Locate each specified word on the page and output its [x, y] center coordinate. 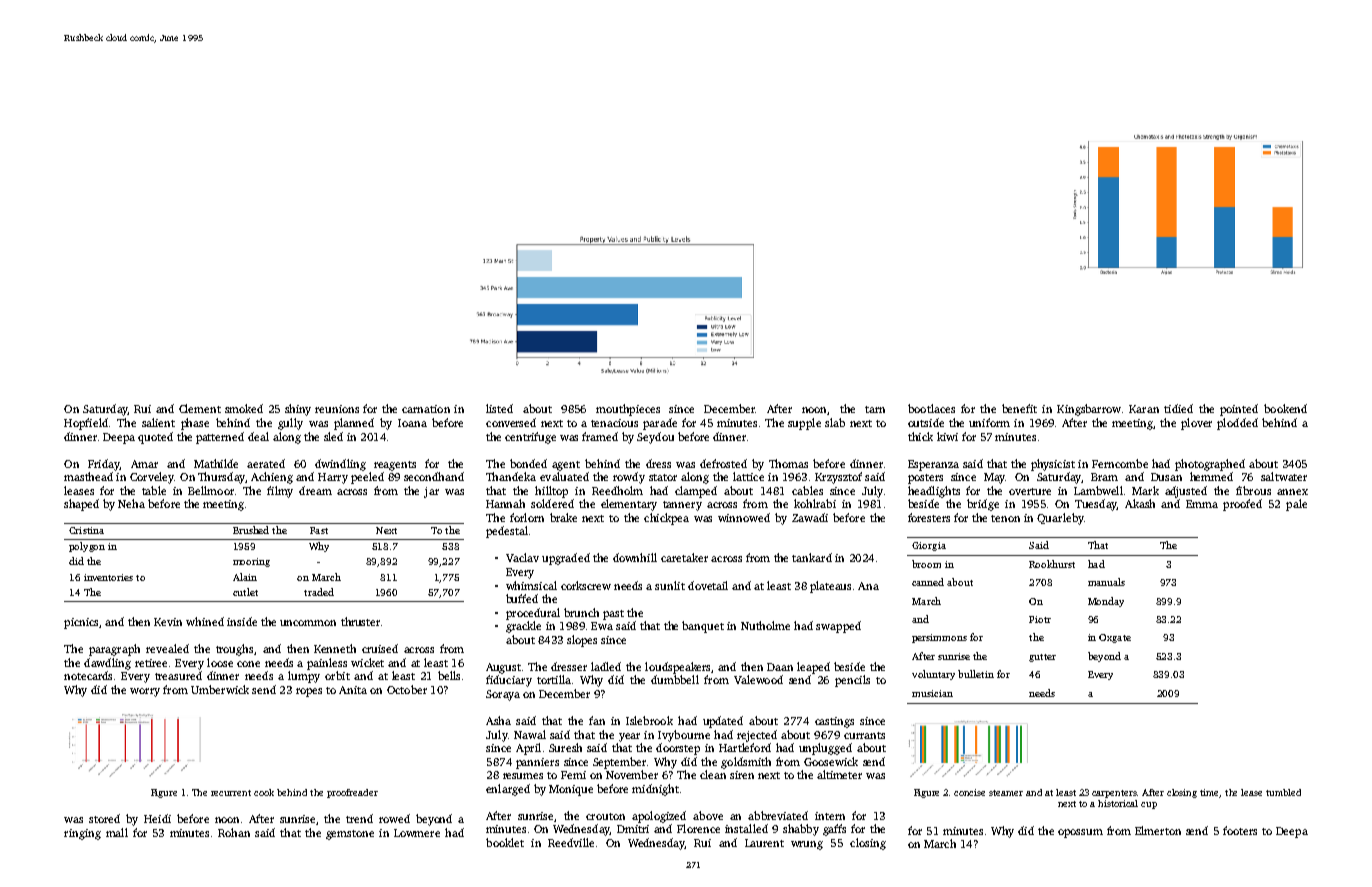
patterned [220, 438]
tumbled [1283, 792]
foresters [929, 517]
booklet [505, 842]
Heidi [157, 818]
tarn [875, 409]
